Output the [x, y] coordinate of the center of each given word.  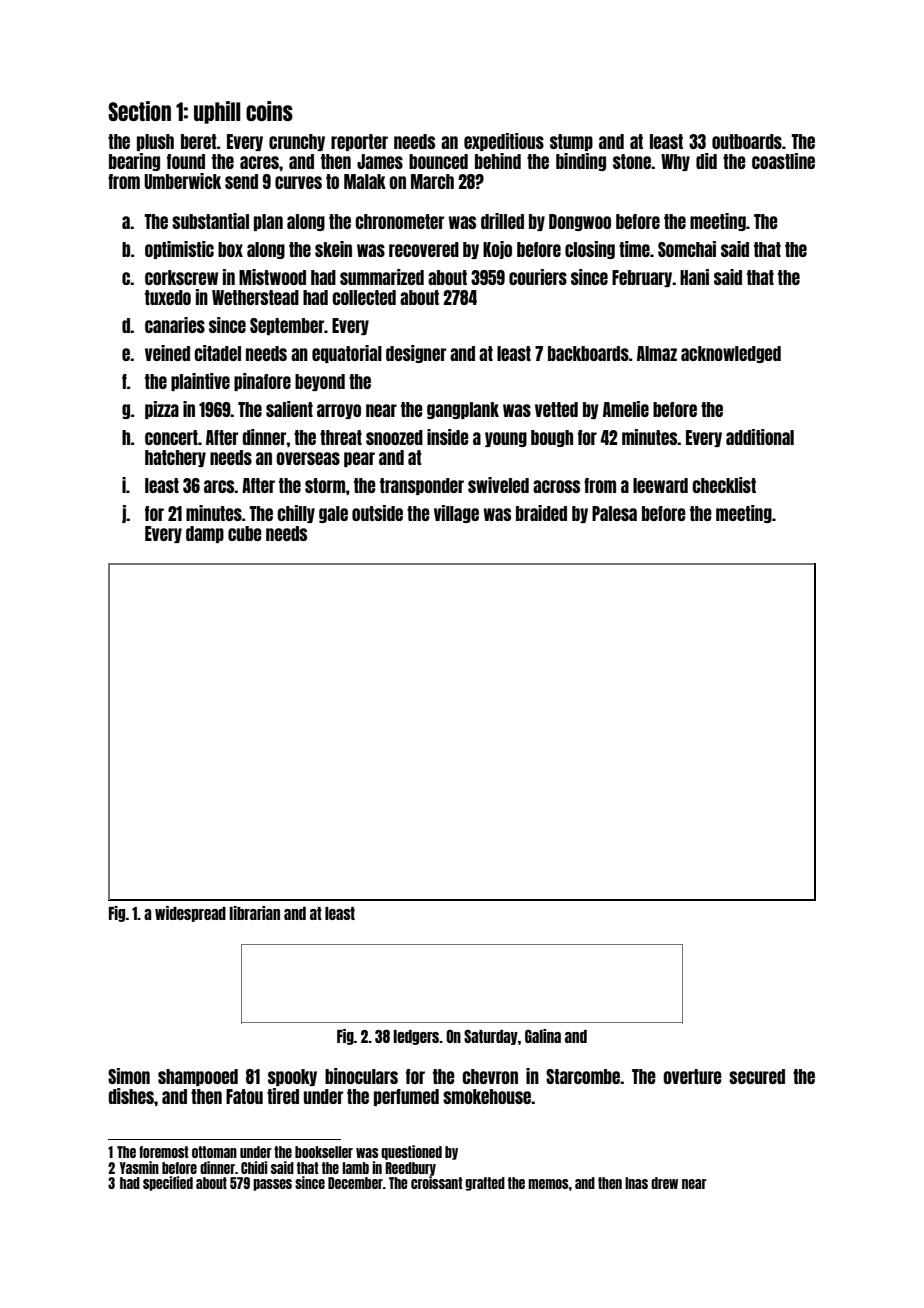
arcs [219, 486]
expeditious [504, 142]
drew [664, 1183]
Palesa [614, 513]
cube [245, 533]
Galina [543, 1036]
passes [272, 1185]
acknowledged [731, 354]
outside [377, 513]
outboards [747, 141]
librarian [255, 913]
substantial [210, 221]
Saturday [491, 1037]
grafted [485, 1184]
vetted [556, 409]
